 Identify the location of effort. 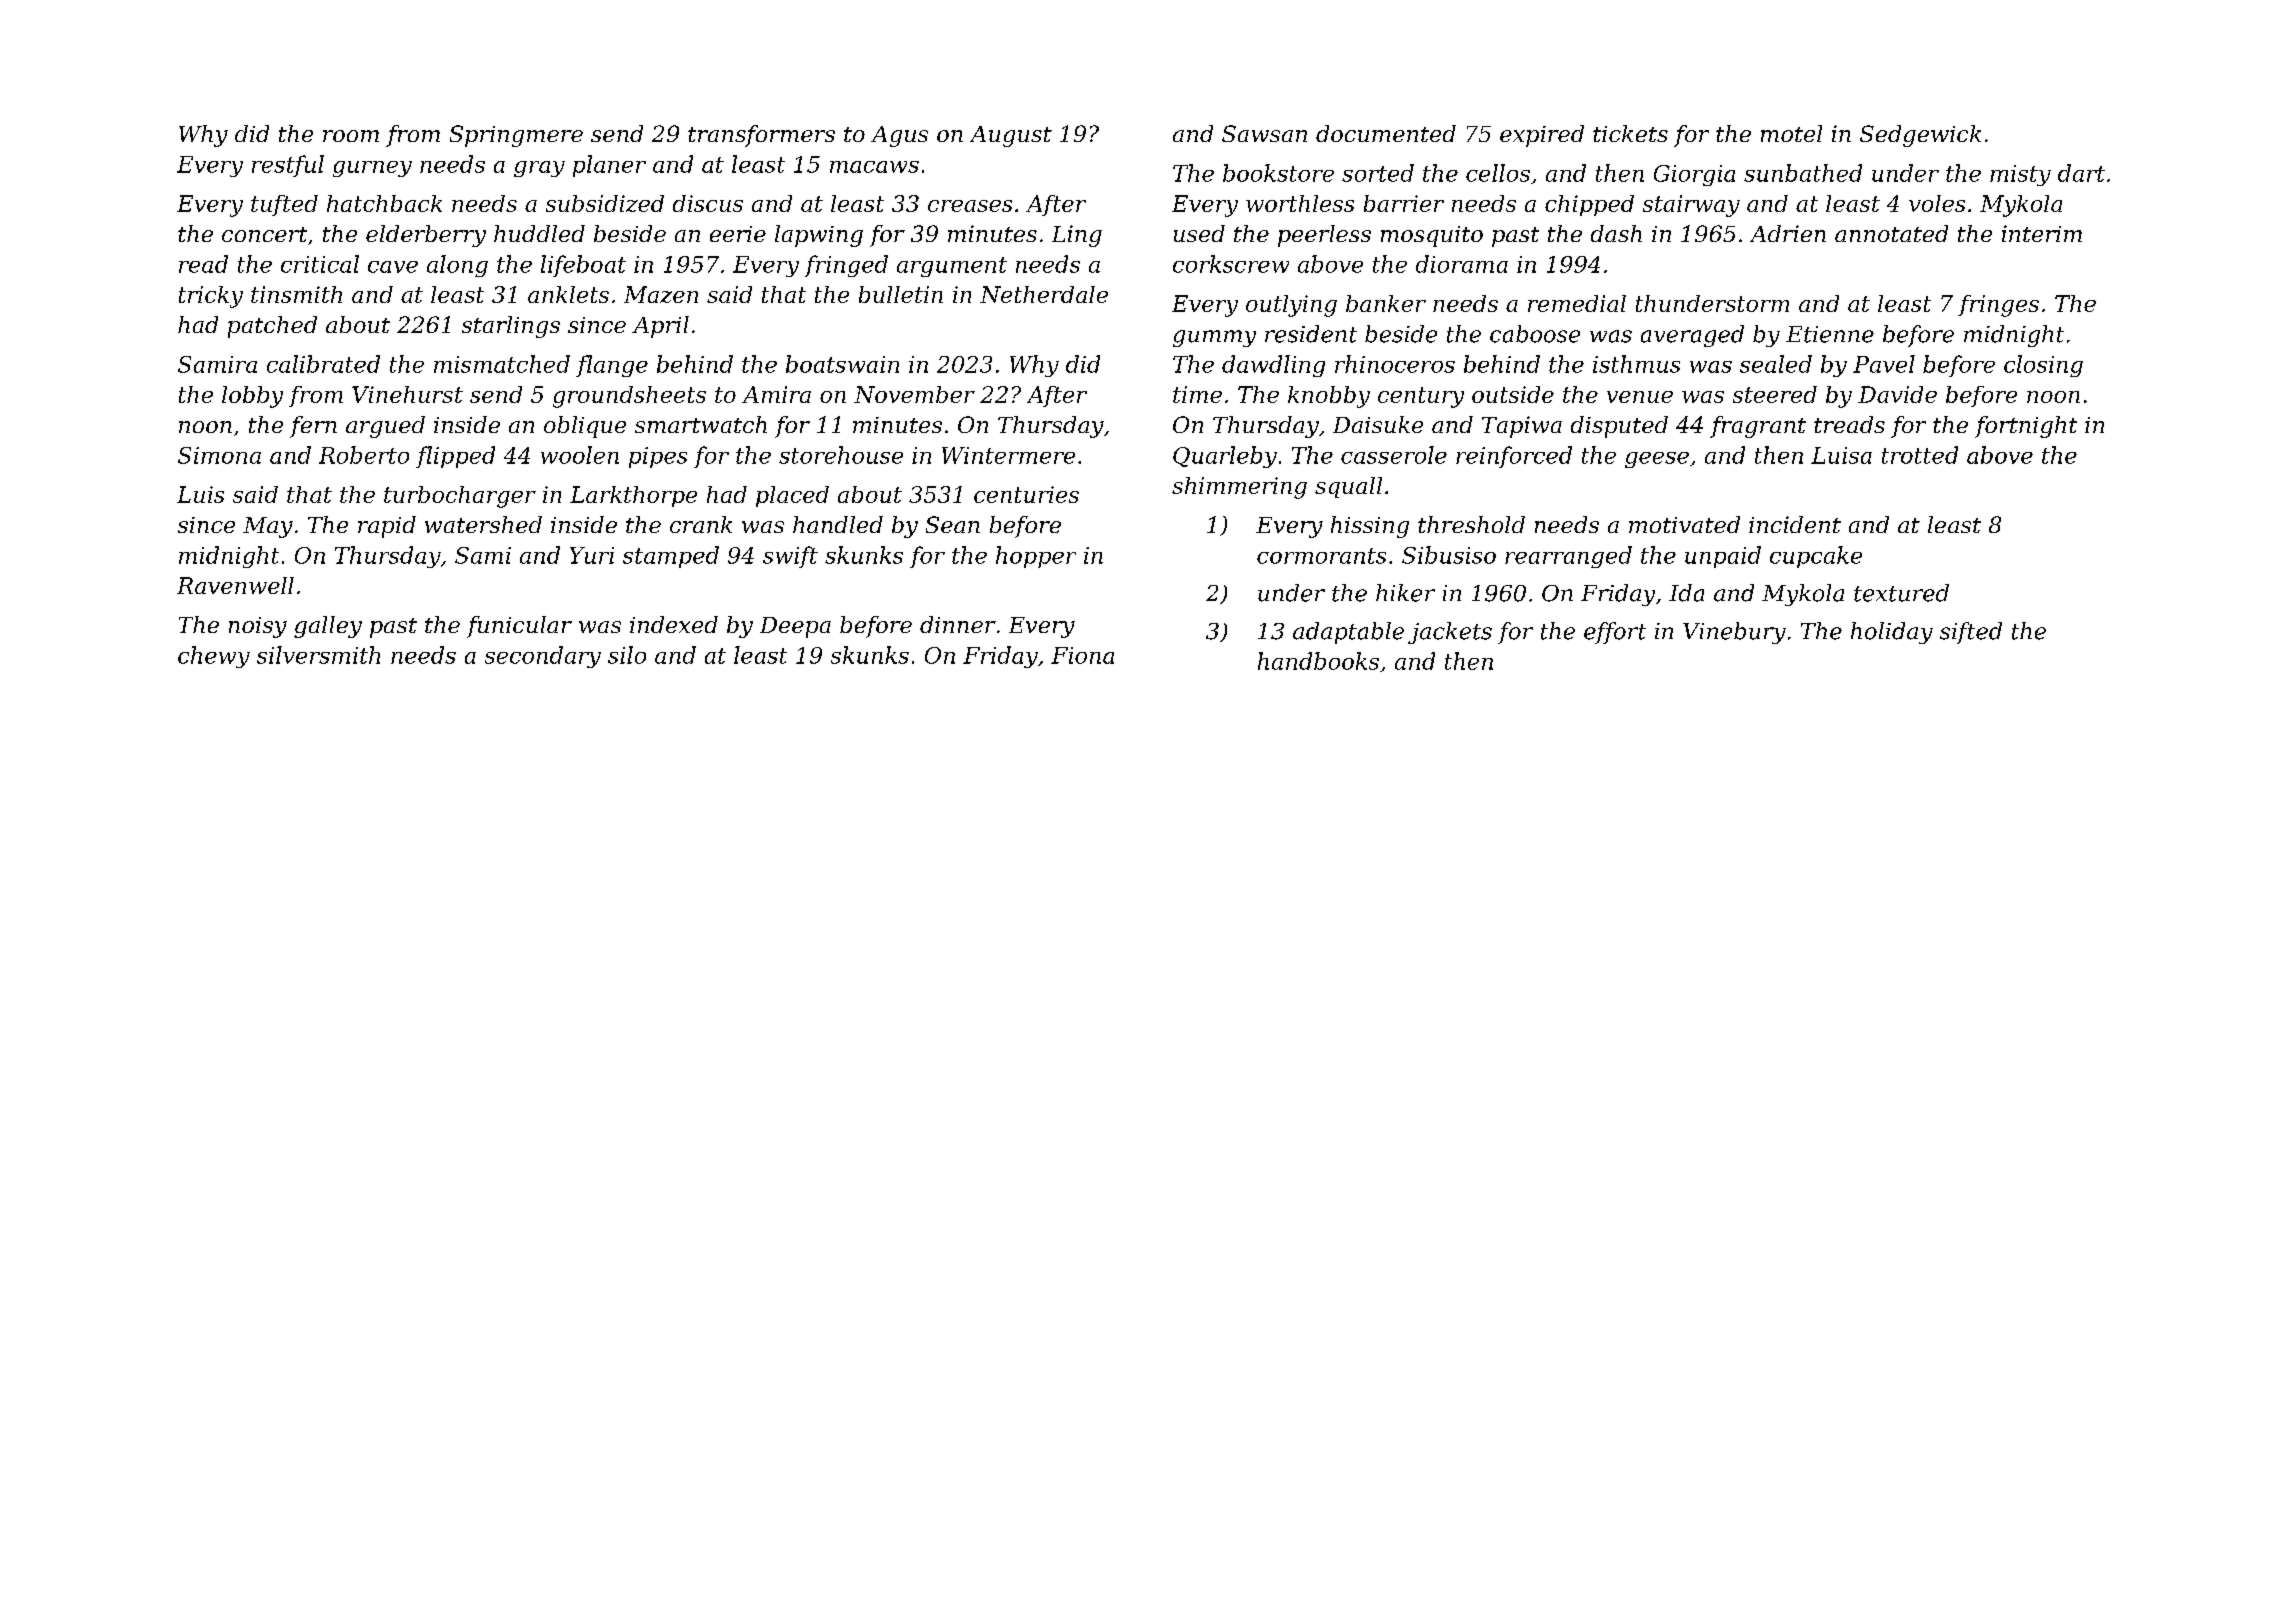
(1615, 633).
